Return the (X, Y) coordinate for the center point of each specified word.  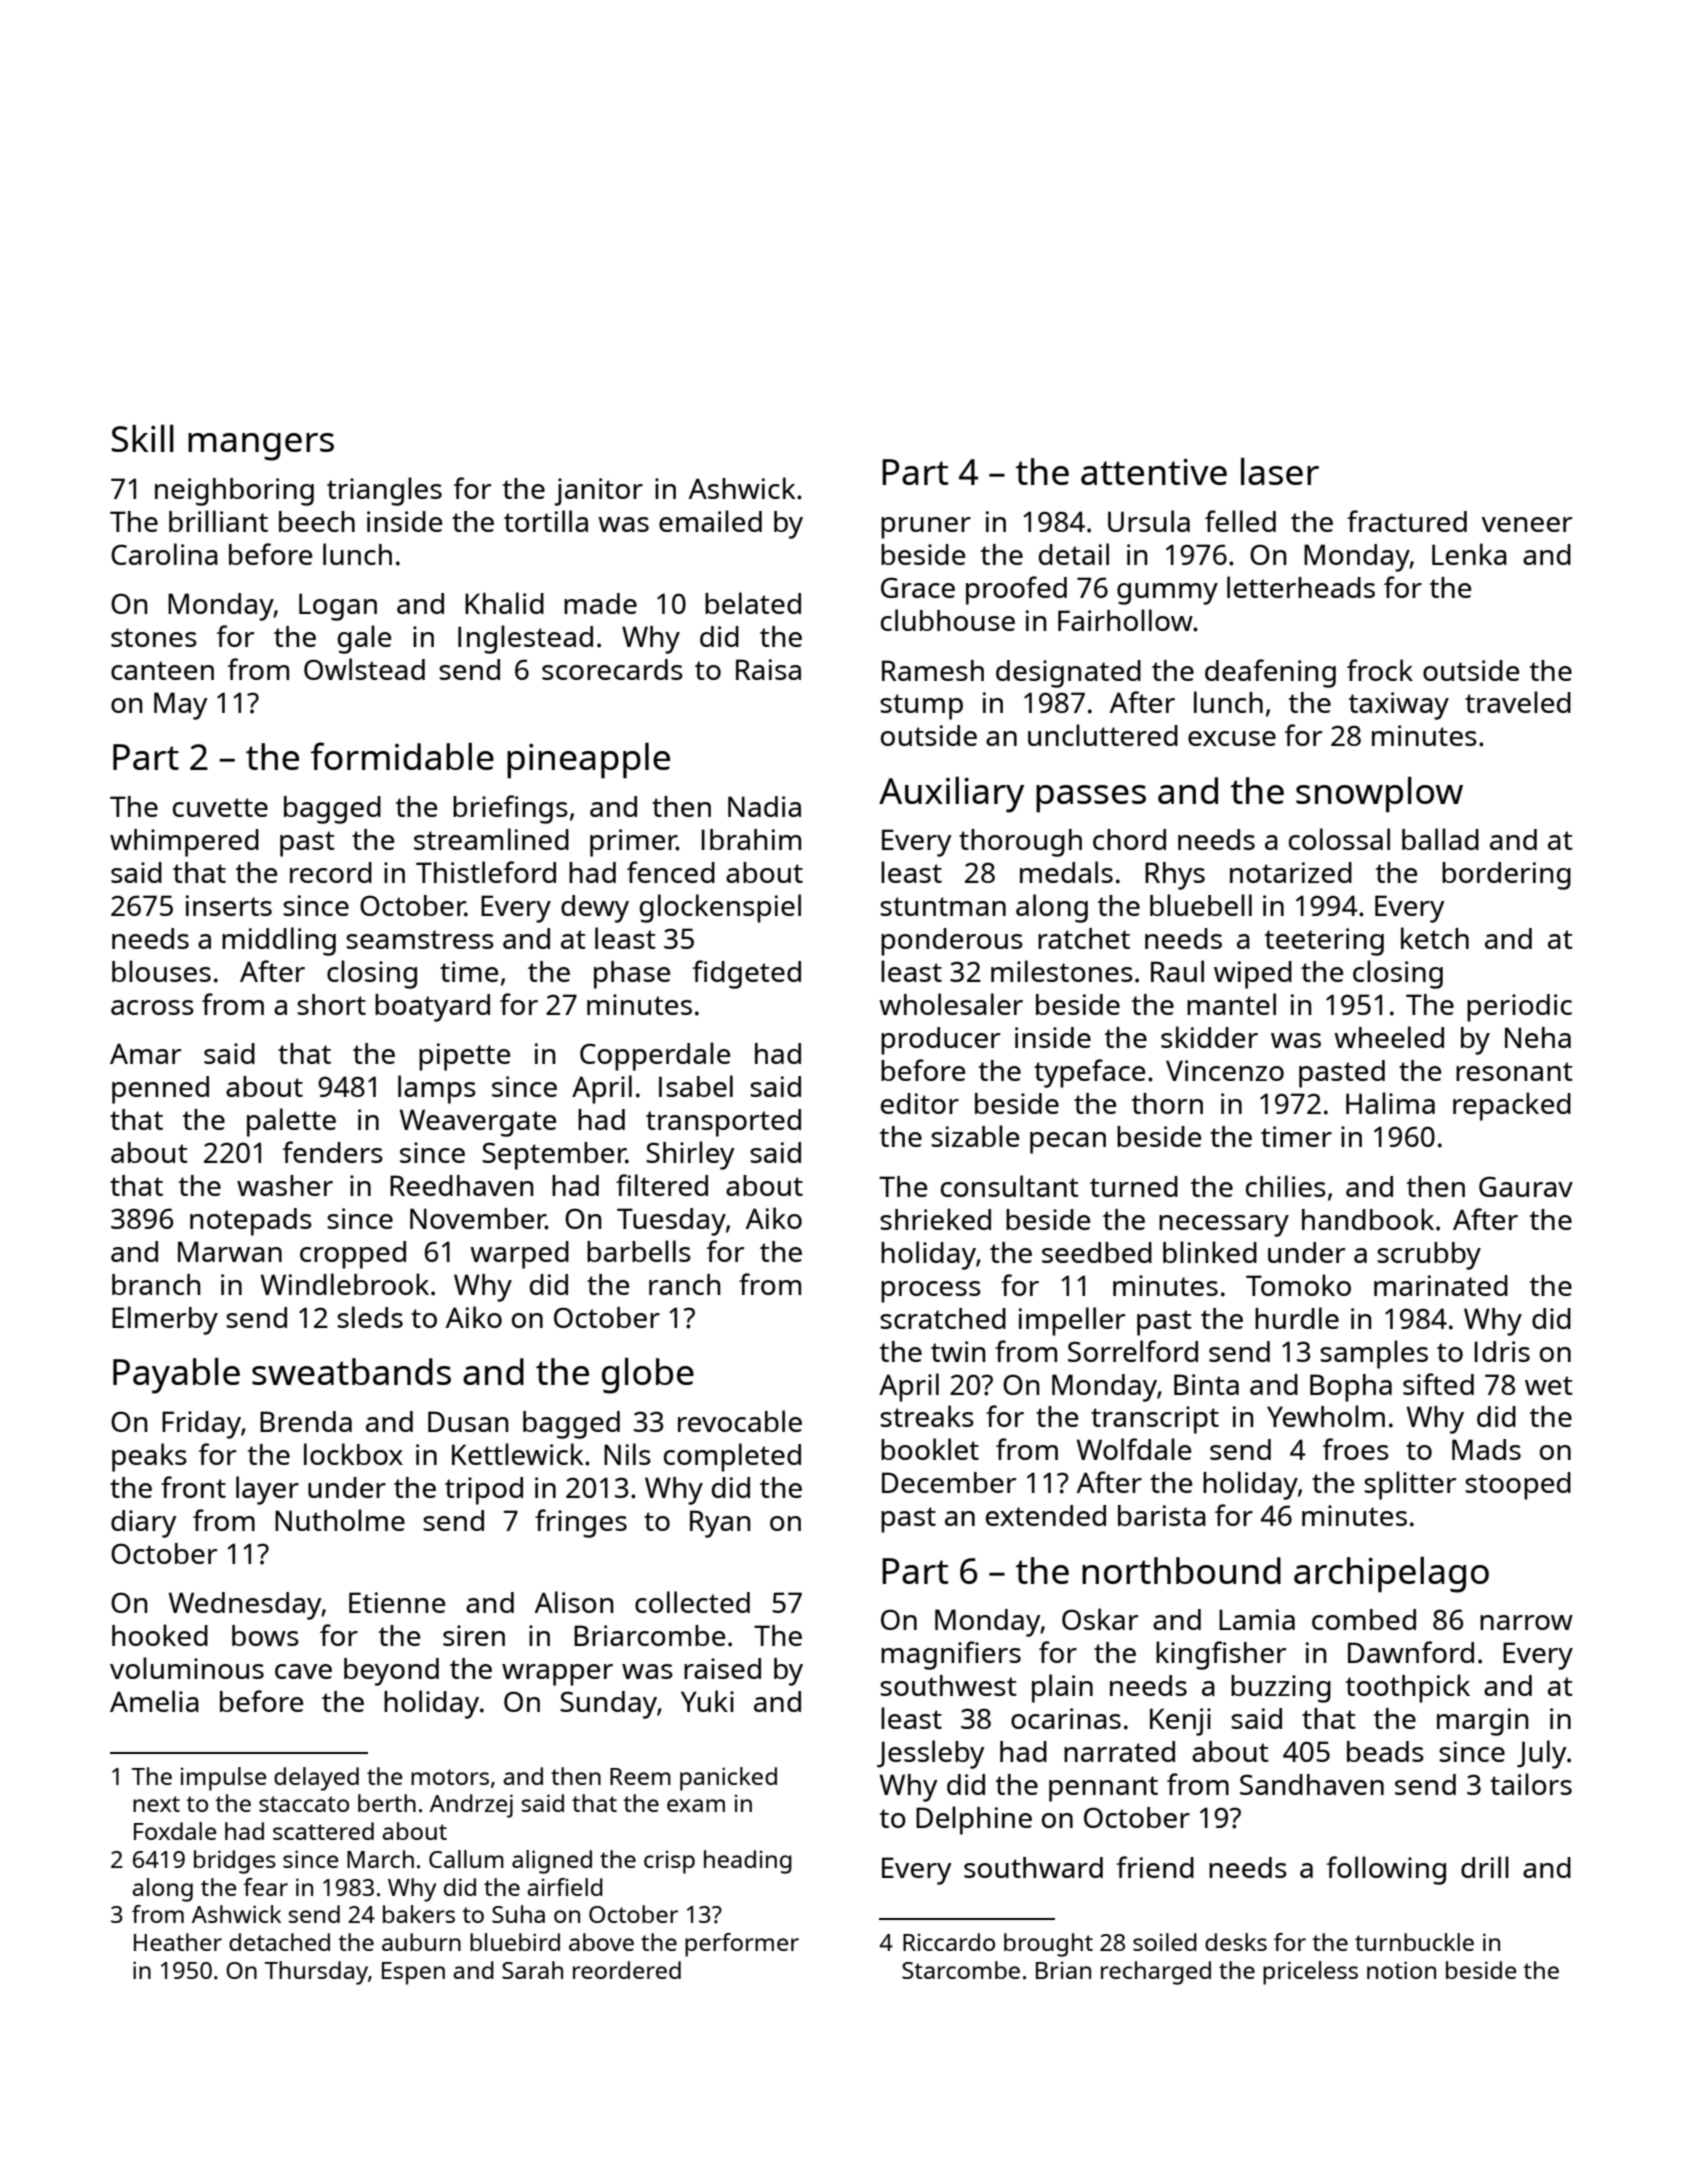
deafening (1270, 673)
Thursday (316, 1973)
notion (1401, 1970)
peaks (149, 1457)
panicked (728, 1779)
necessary (1224, 1226)
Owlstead (364, 669)
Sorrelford (1133, 1351)
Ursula (1149, 521)
